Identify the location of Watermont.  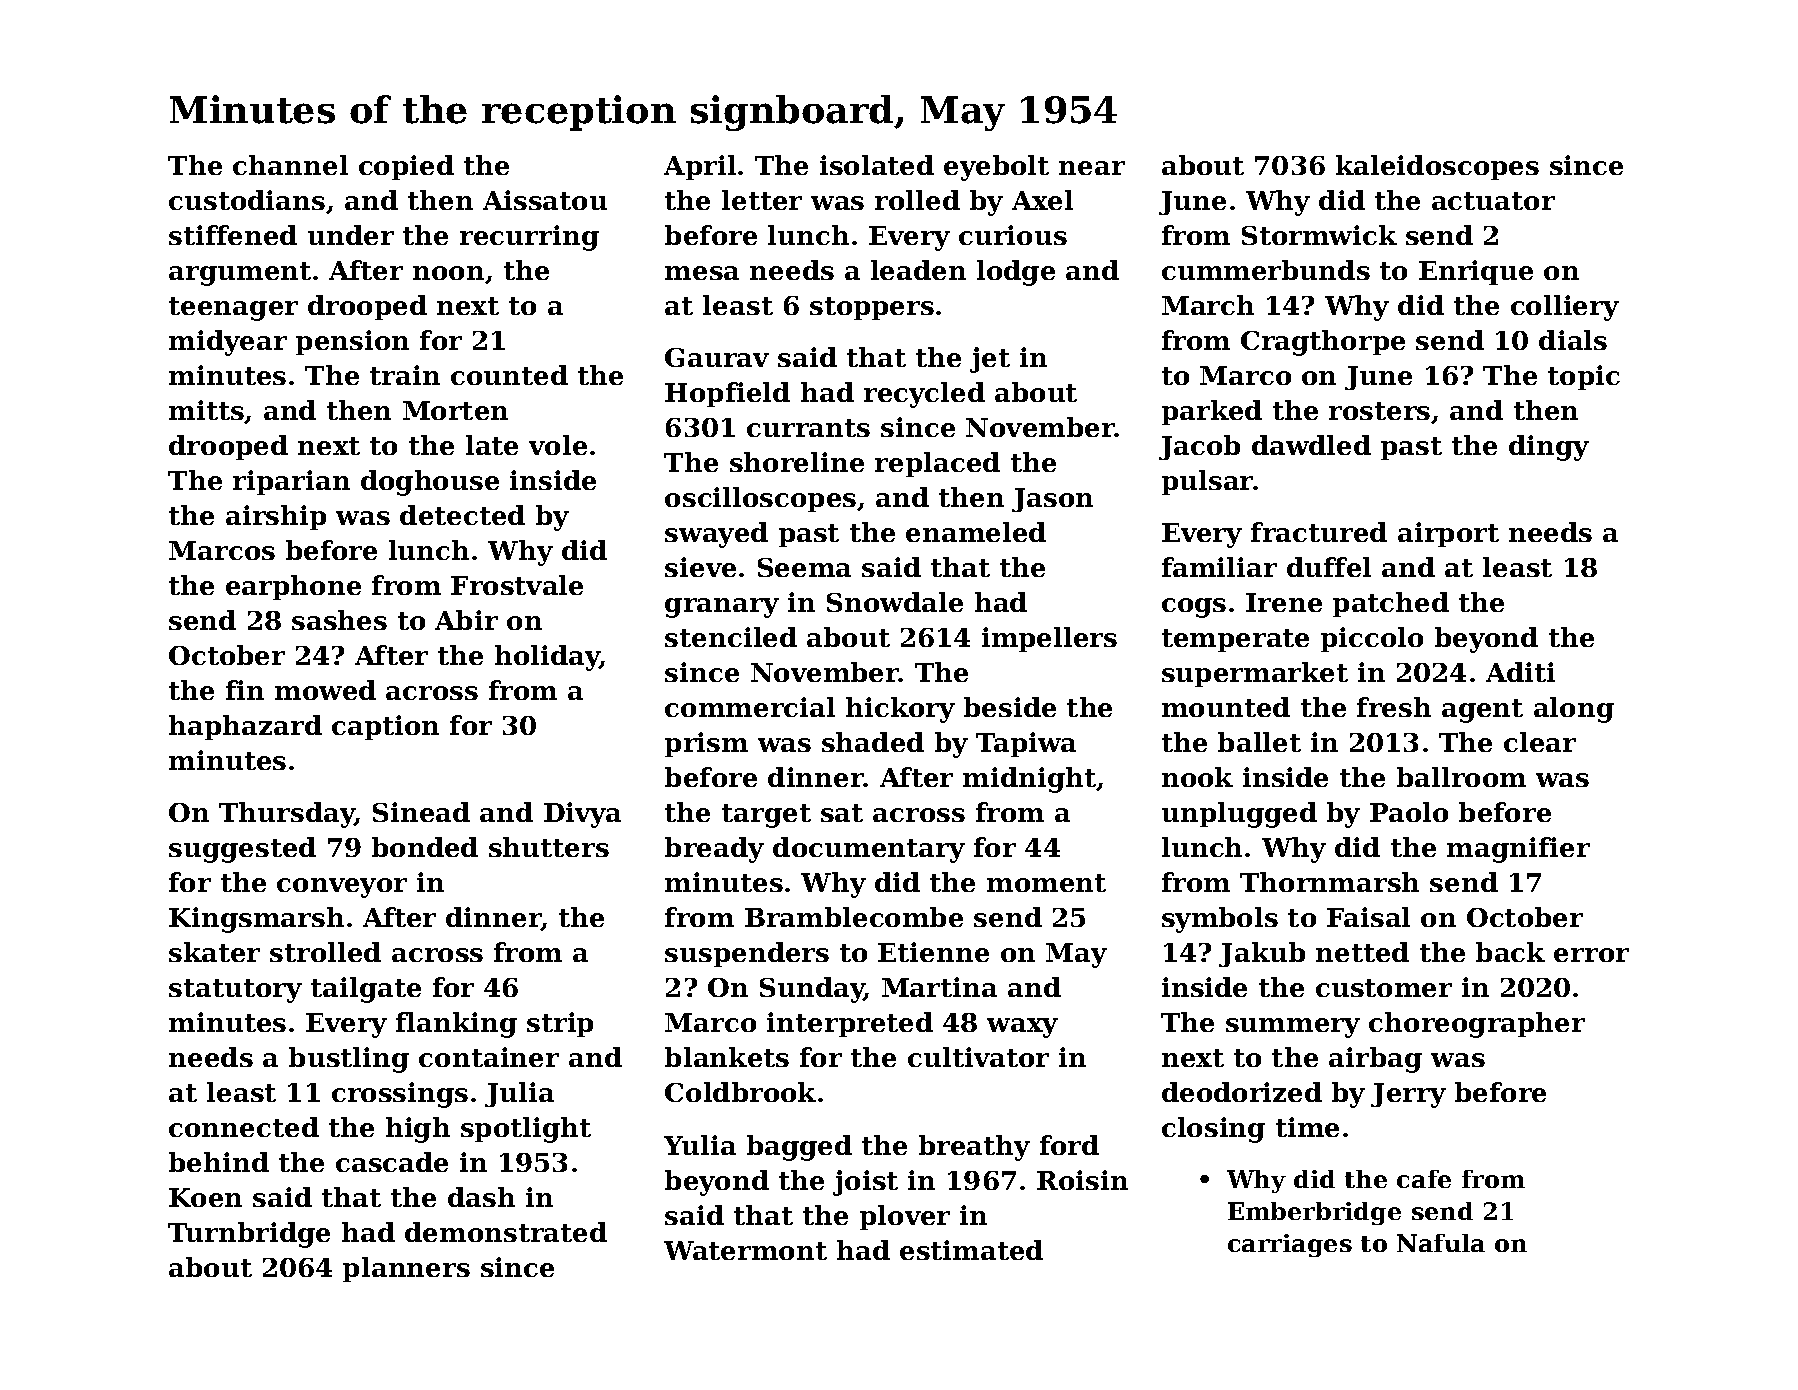
(745, 1250).
